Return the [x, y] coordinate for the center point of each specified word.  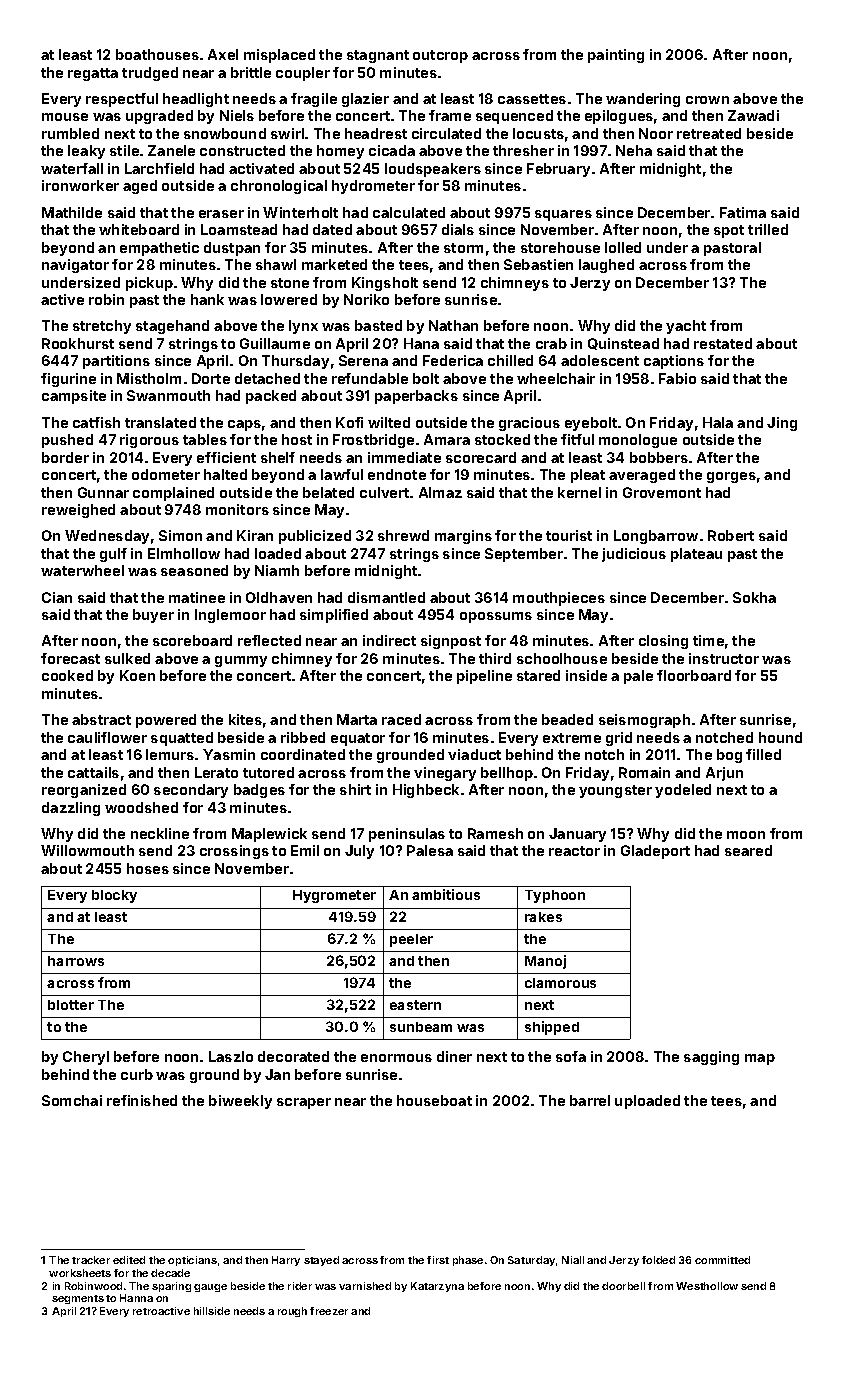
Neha [634, 150]
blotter [71, 1005]
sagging [711, 1058]
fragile [314, 100]
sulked [127, 658]
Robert [731, 535]
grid [619, 739]
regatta [93, 74]
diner [454, 1056]
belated [328, 492]
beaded [567, 719]
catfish [96, 422]
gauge [210, 1288]
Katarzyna [437, 1287]
